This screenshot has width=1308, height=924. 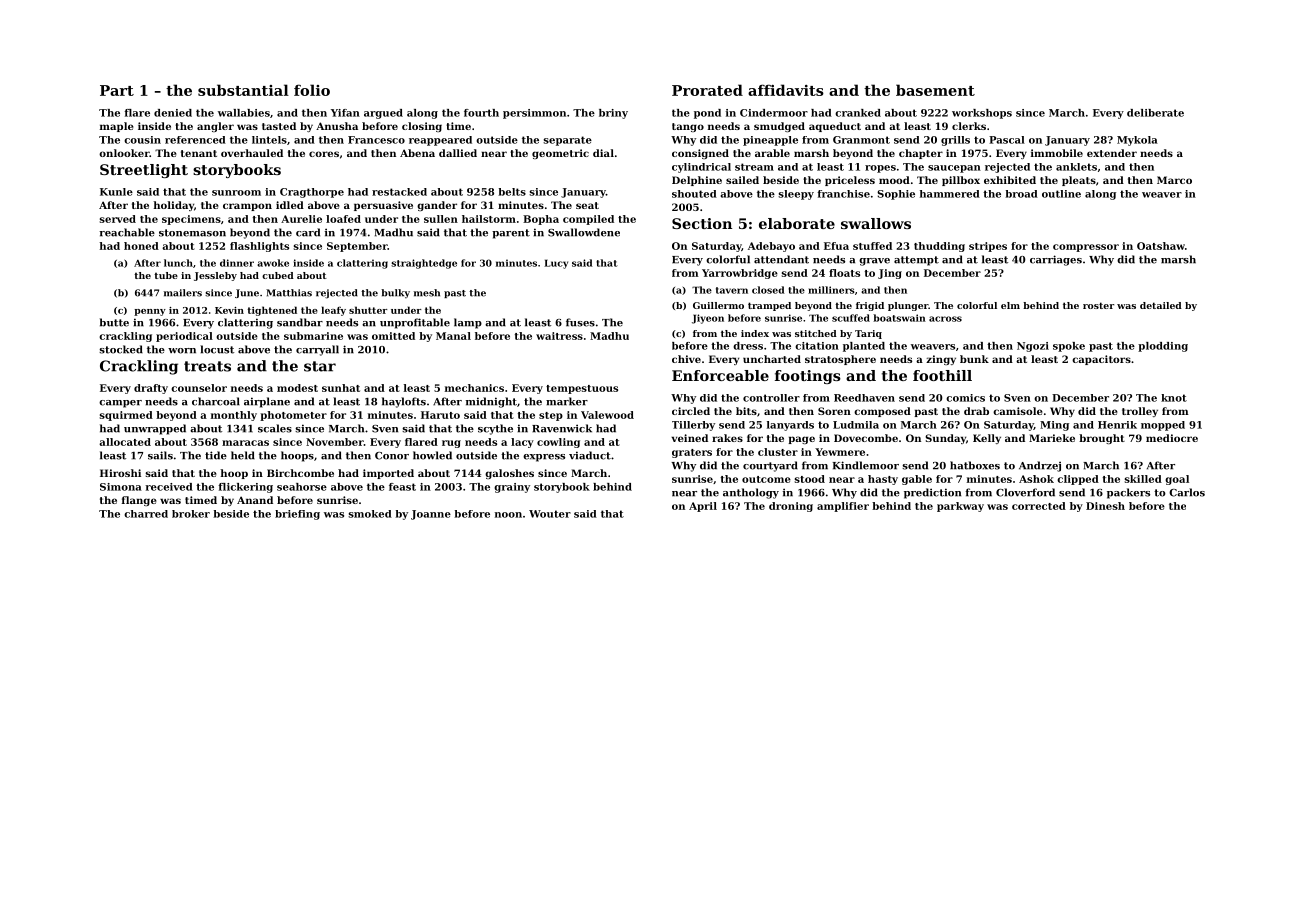 What do you see at coordinates (541, 220) in the screenshot?
I see `Bopha` at bounding box center [541, 220].
